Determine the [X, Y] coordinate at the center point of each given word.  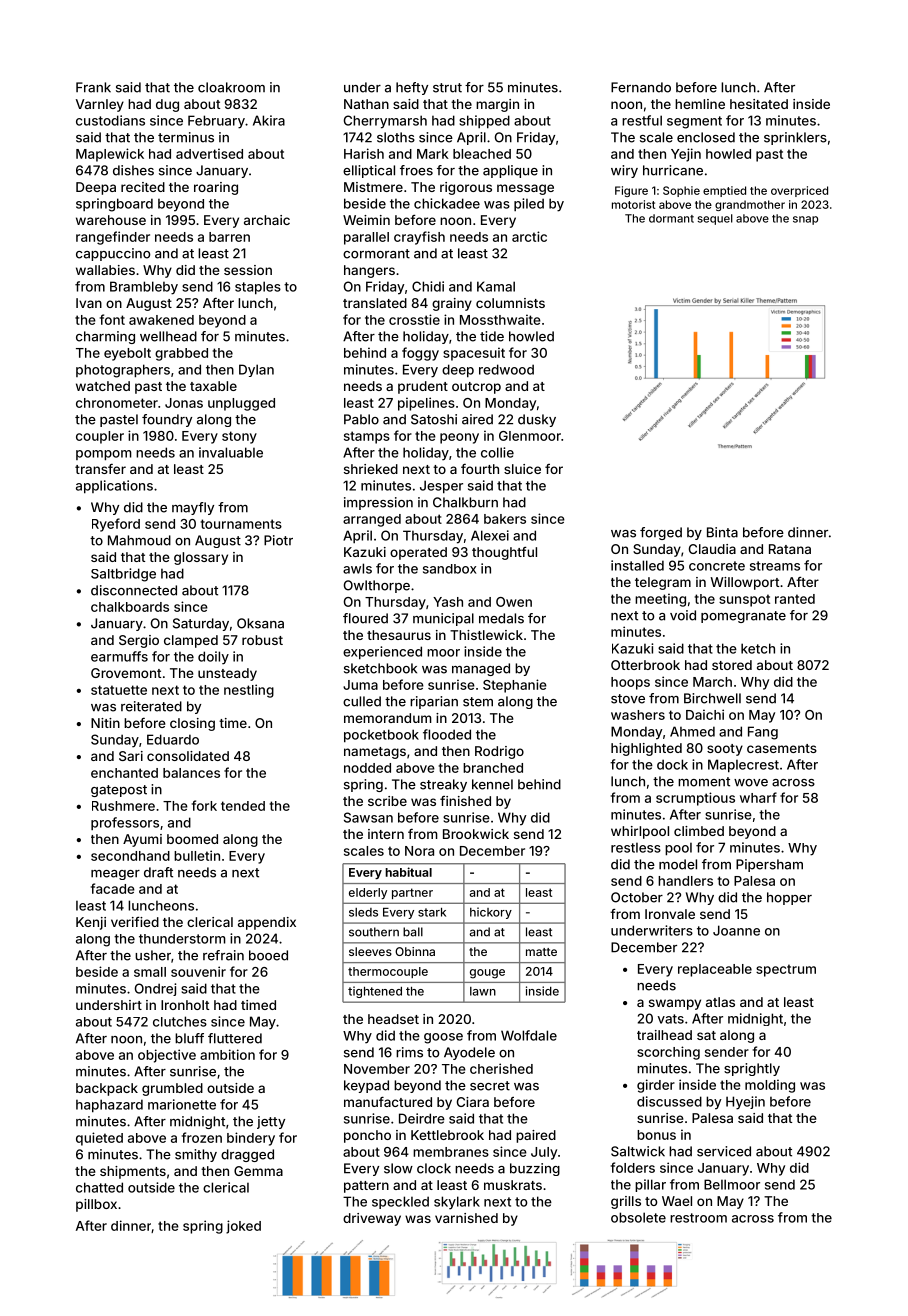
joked [243, 1227]
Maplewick [110, 155]
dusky [537, 420]
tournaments [241, 524]
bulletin [197, 855]
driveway [372, 1219]
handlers [685, 881]
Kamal [496, 286]
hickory [491, 913]
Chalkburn [465, 502]
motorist [633, 204]
